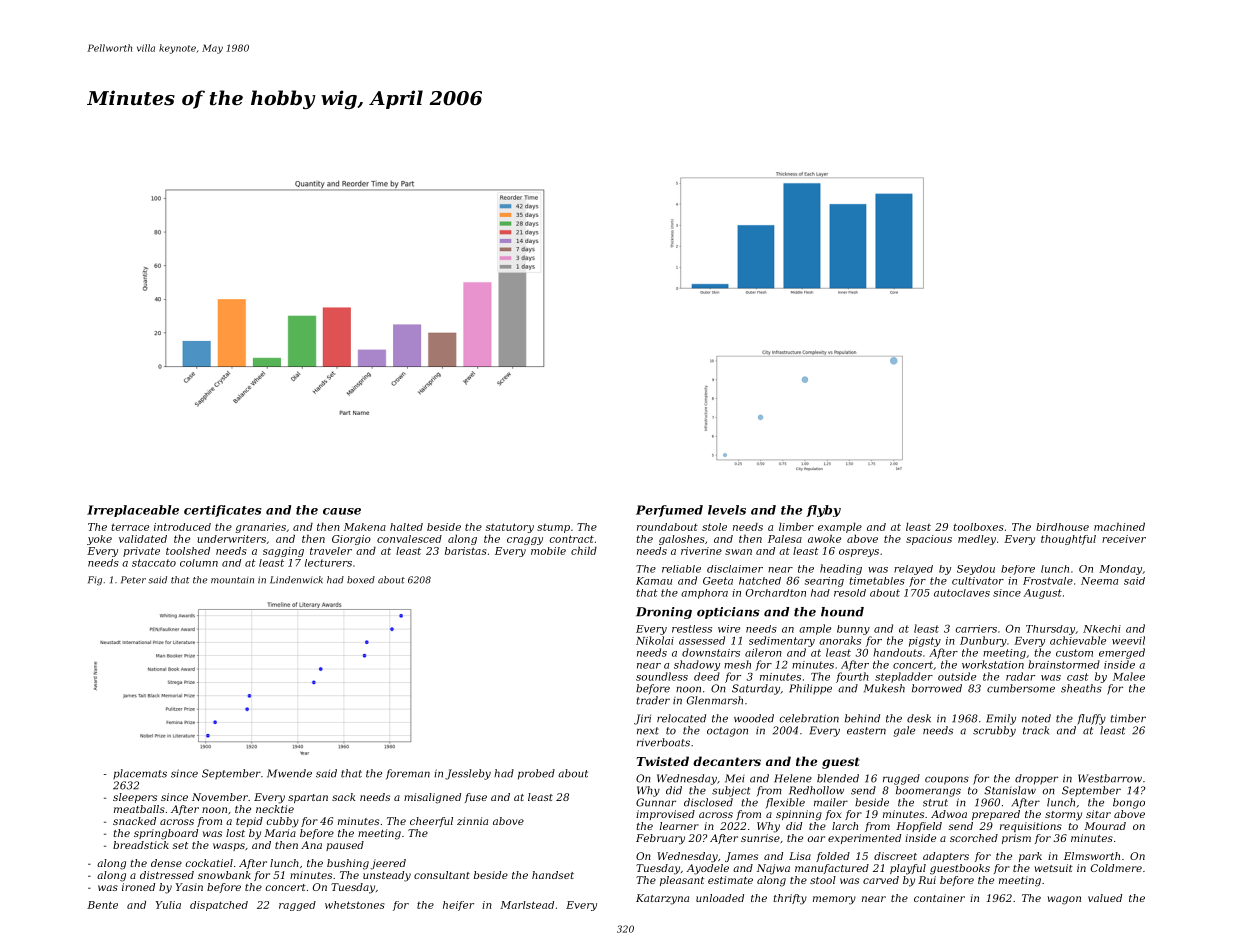 The image size is (1233, 952). I want to click on certificates, so click(223, 511).
